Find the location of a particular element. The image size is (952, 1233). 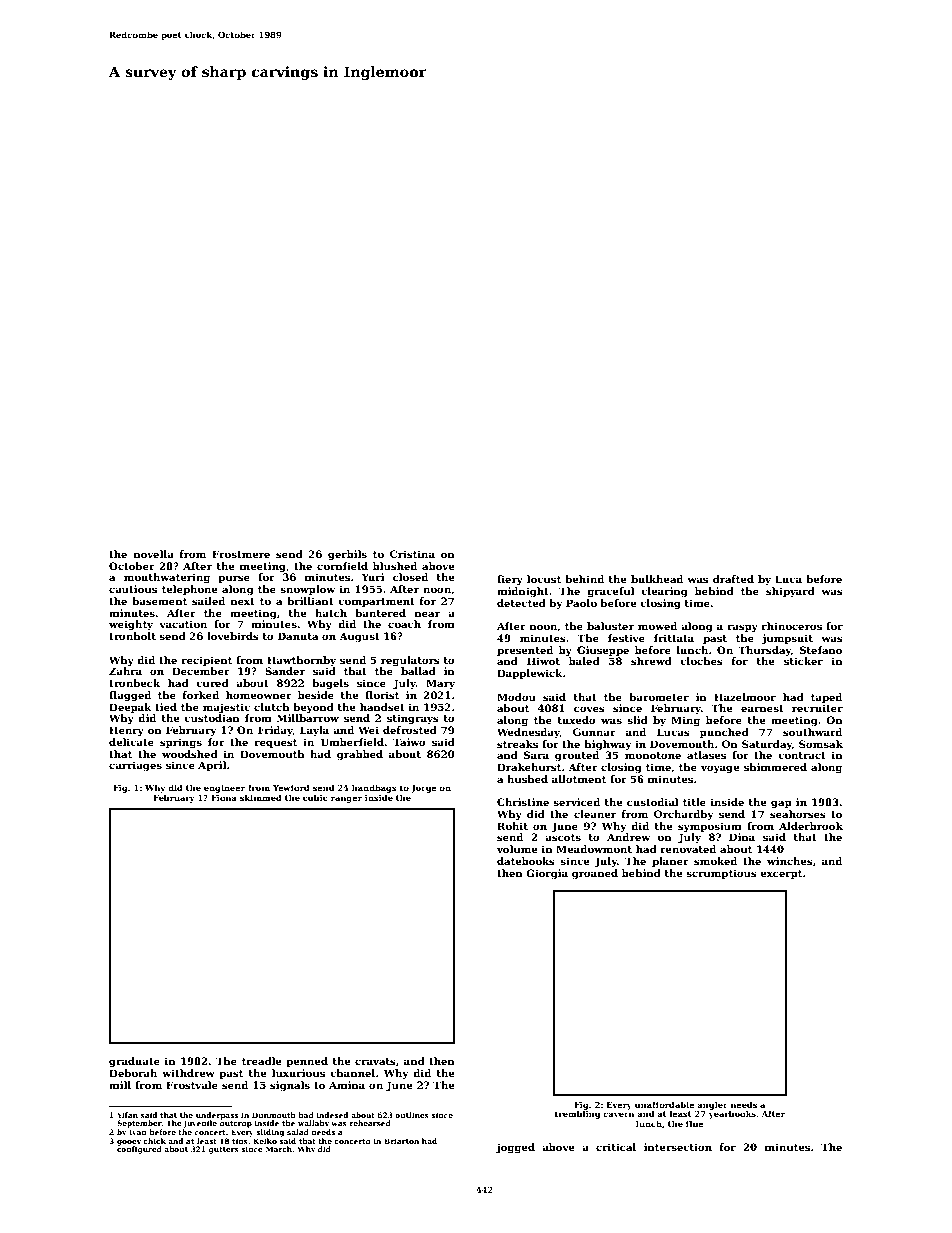

March is located at coordinates (279, 1149).
